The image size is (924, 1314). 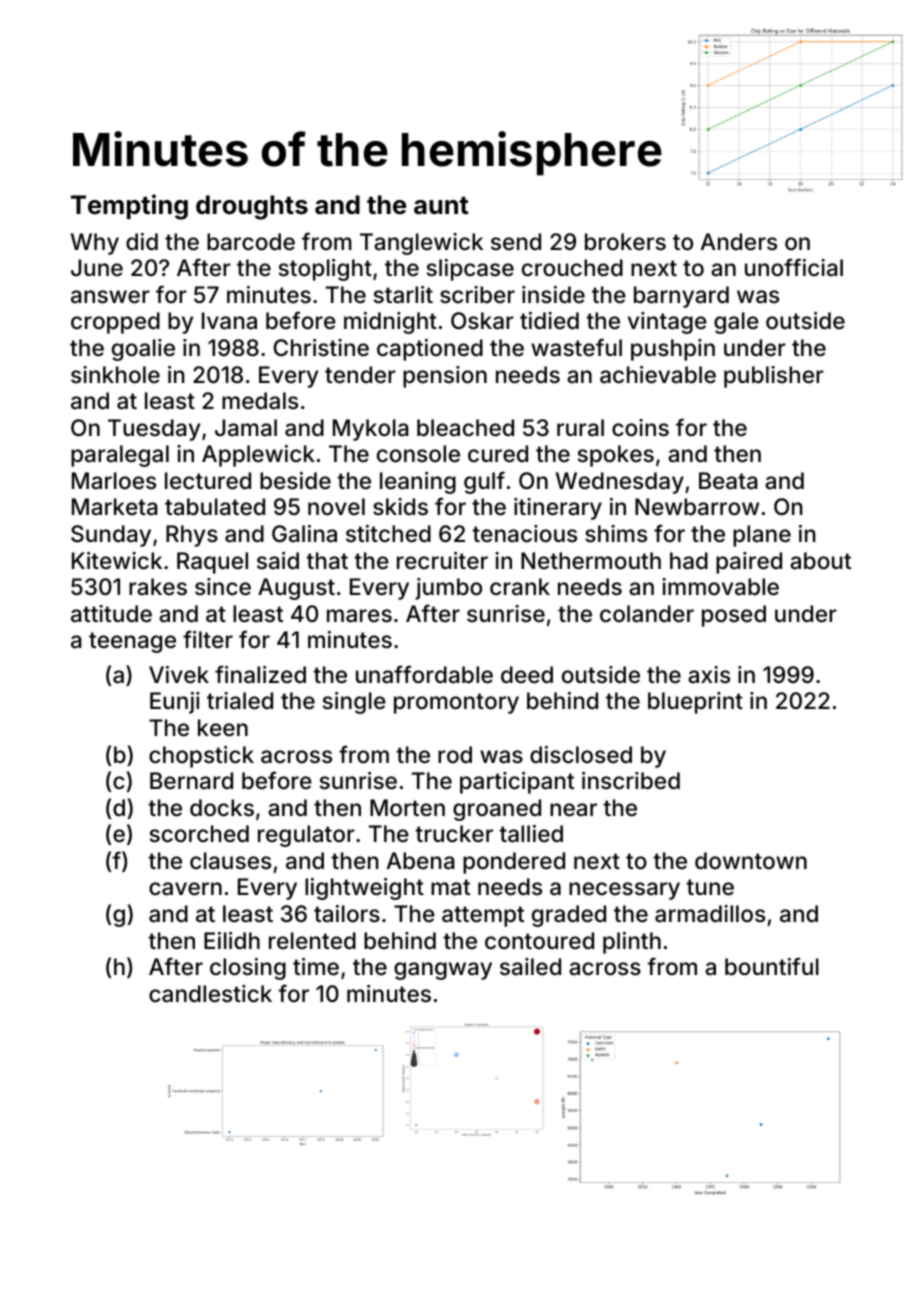 I want to click on Tanglewick, so click(x=421, y=244).
